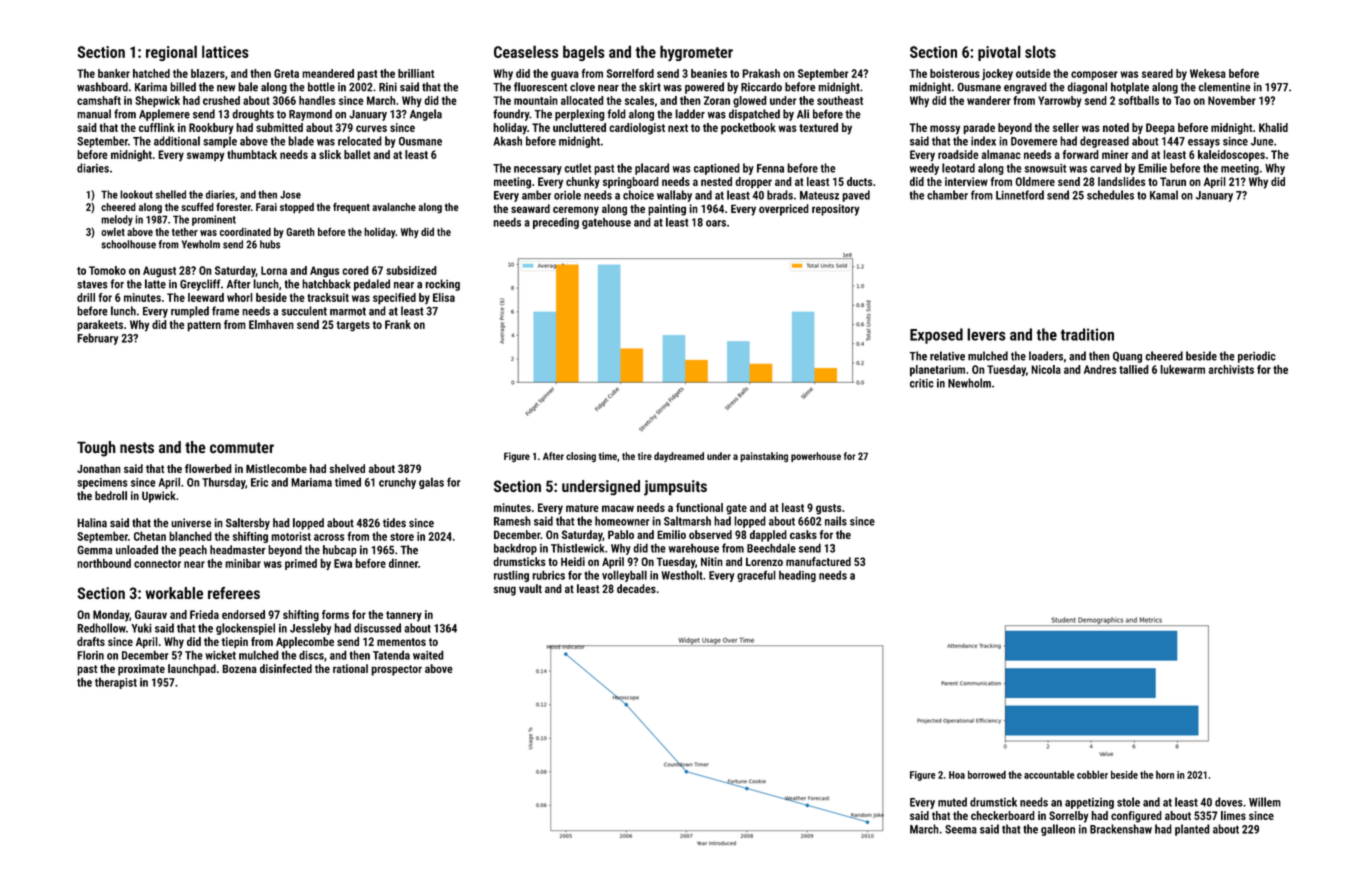 This screenshot has height=887, width=1372. Describe the element at coordinates (328, 73) in the screenshot. I see `meandered` at that location.
